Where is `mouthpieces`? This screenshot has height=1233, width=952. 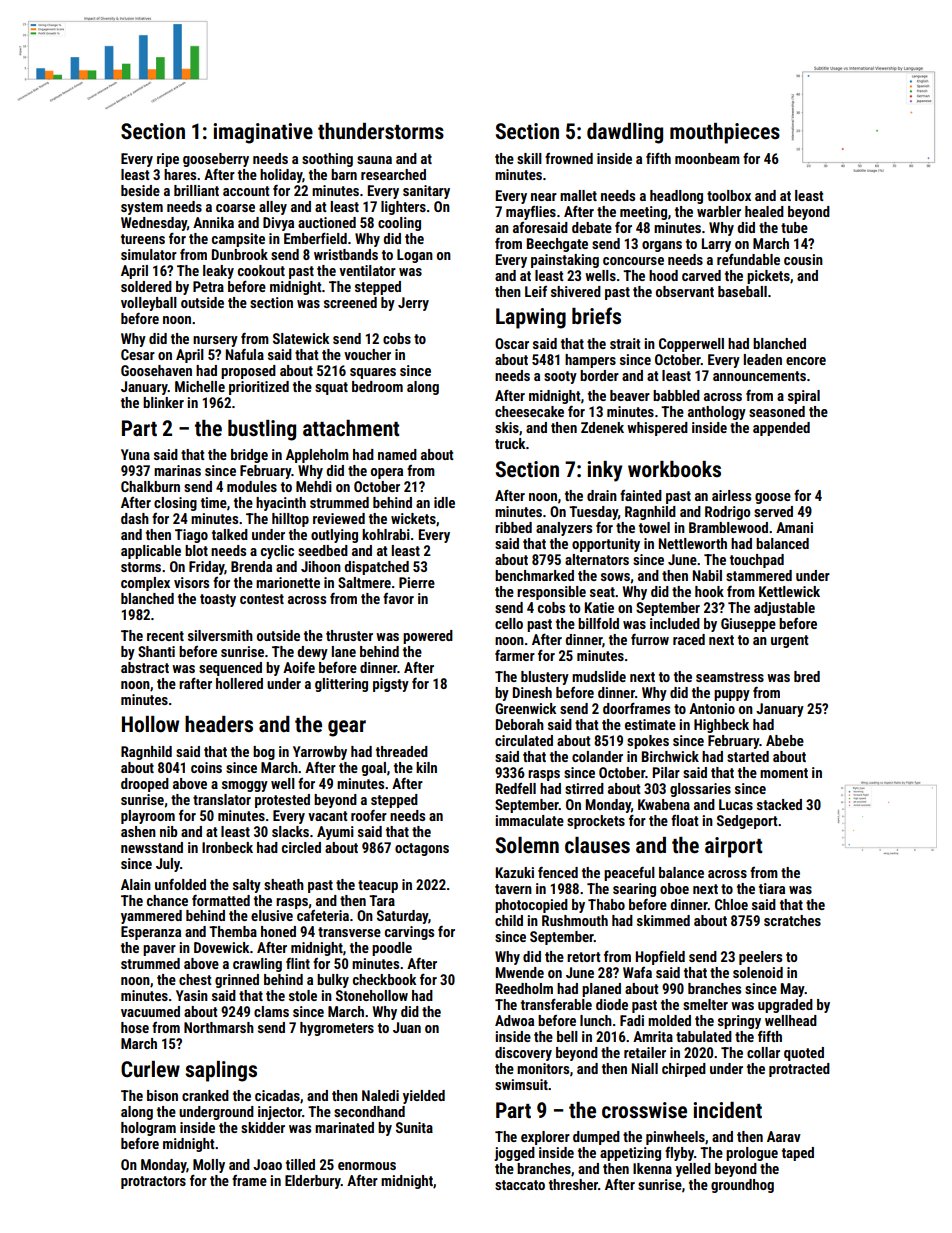 mouthpieces is located at coordinates (725, 133).
